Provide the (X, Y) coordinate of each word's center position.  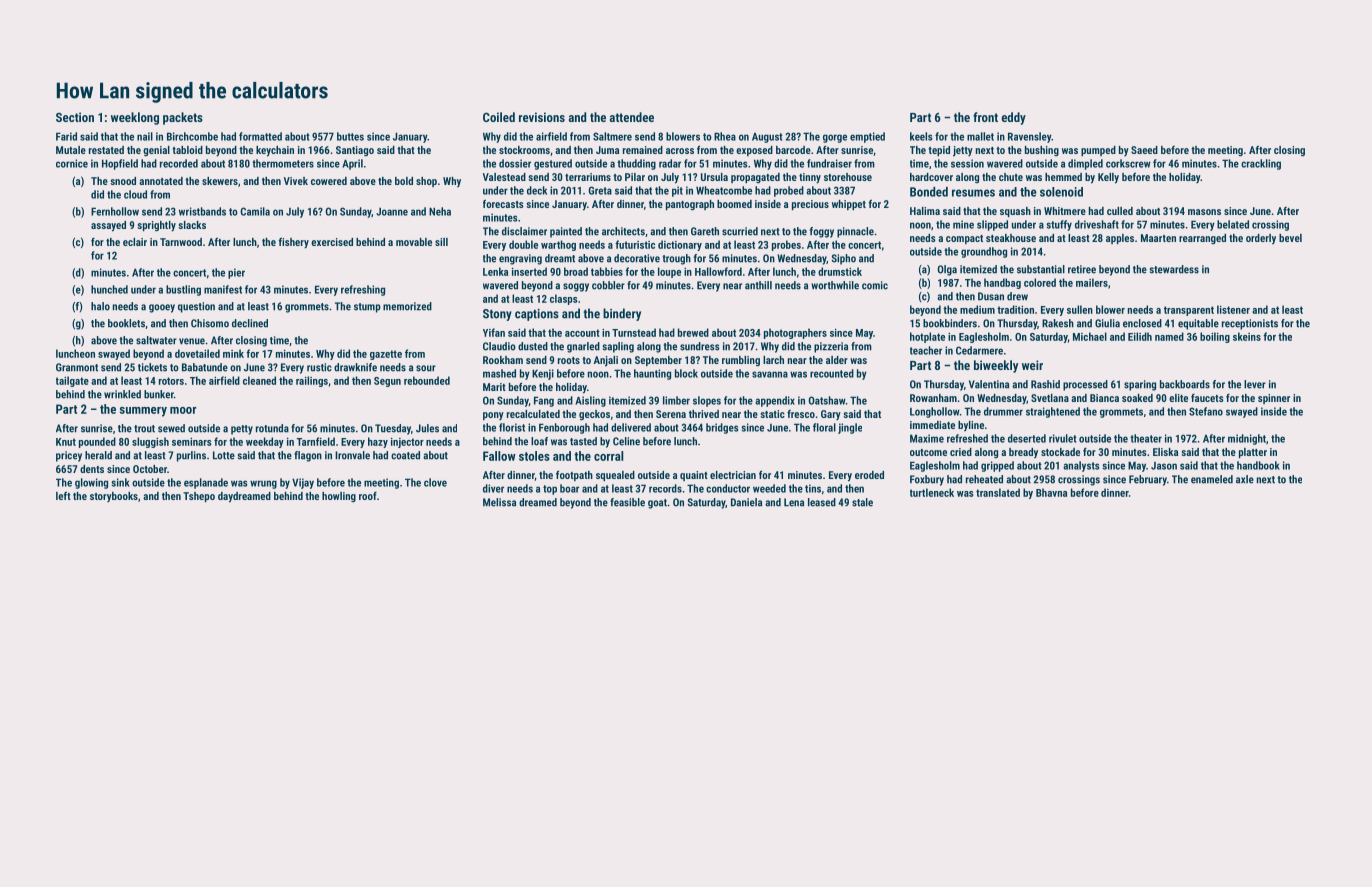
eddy (1013, 118)
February (1148, 480)
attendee (632, 117)
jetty (963, 151)
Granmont (77, 367)
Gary (831, 415)
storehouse (848, 177)
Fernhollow (115, 211)
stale (862, 502)
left (63, 495)
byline (971, 426)
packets (183, 118)
